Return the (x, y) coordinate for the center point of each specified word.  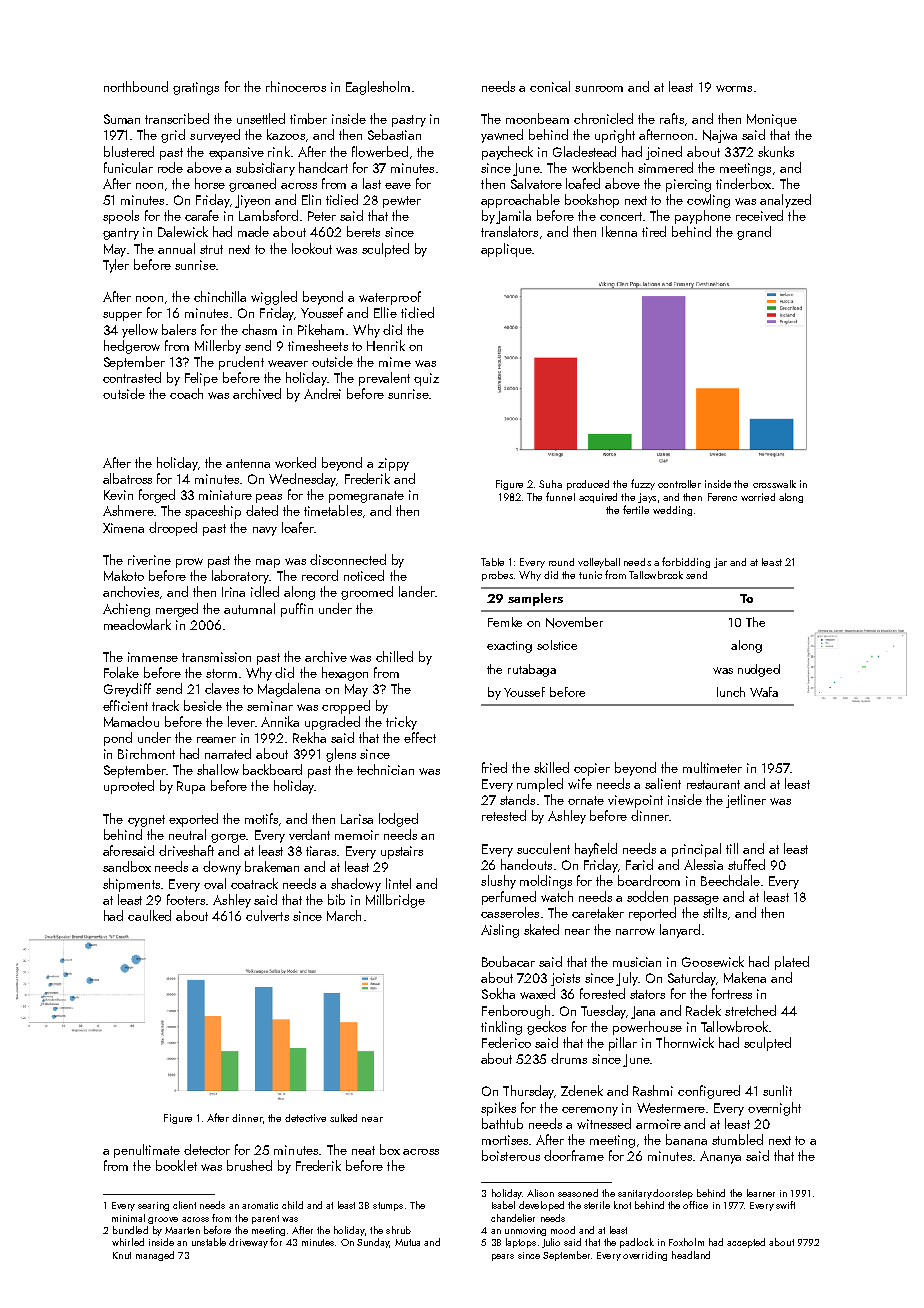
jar (720, 563)
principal (696, 850)
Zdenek (582, 1090)
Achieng (126, 610)
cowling (708, 201)
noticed (364, 575)
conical (550, 86)
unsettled (261, 118)
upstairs (402, 852)
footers (186, 899)
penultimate (147, 1151)
